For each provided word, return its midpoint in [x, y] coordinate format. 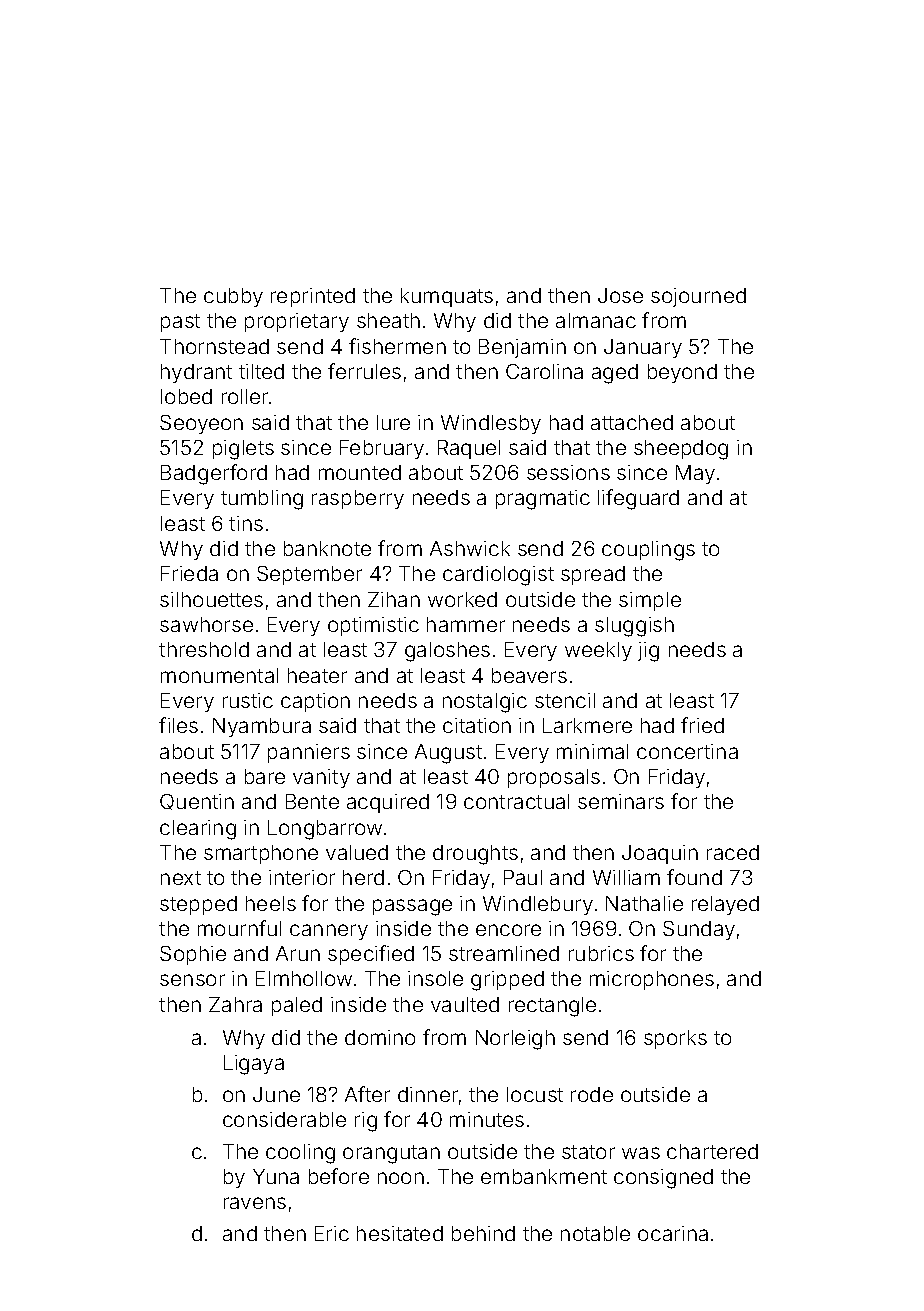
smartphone [261, 854]
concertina [687, 751]
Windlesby [491, 424]
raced [733, 852]
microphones [652, 980]
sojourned [698, 297]
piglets [243, 450]
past [180, 323]
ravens [255, 1203]
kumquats [447, 297]
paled [297, 1006]
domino [380, 1037]
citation [477, 725]
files [178, 725]
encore [508, 930]
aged [615, 374]
